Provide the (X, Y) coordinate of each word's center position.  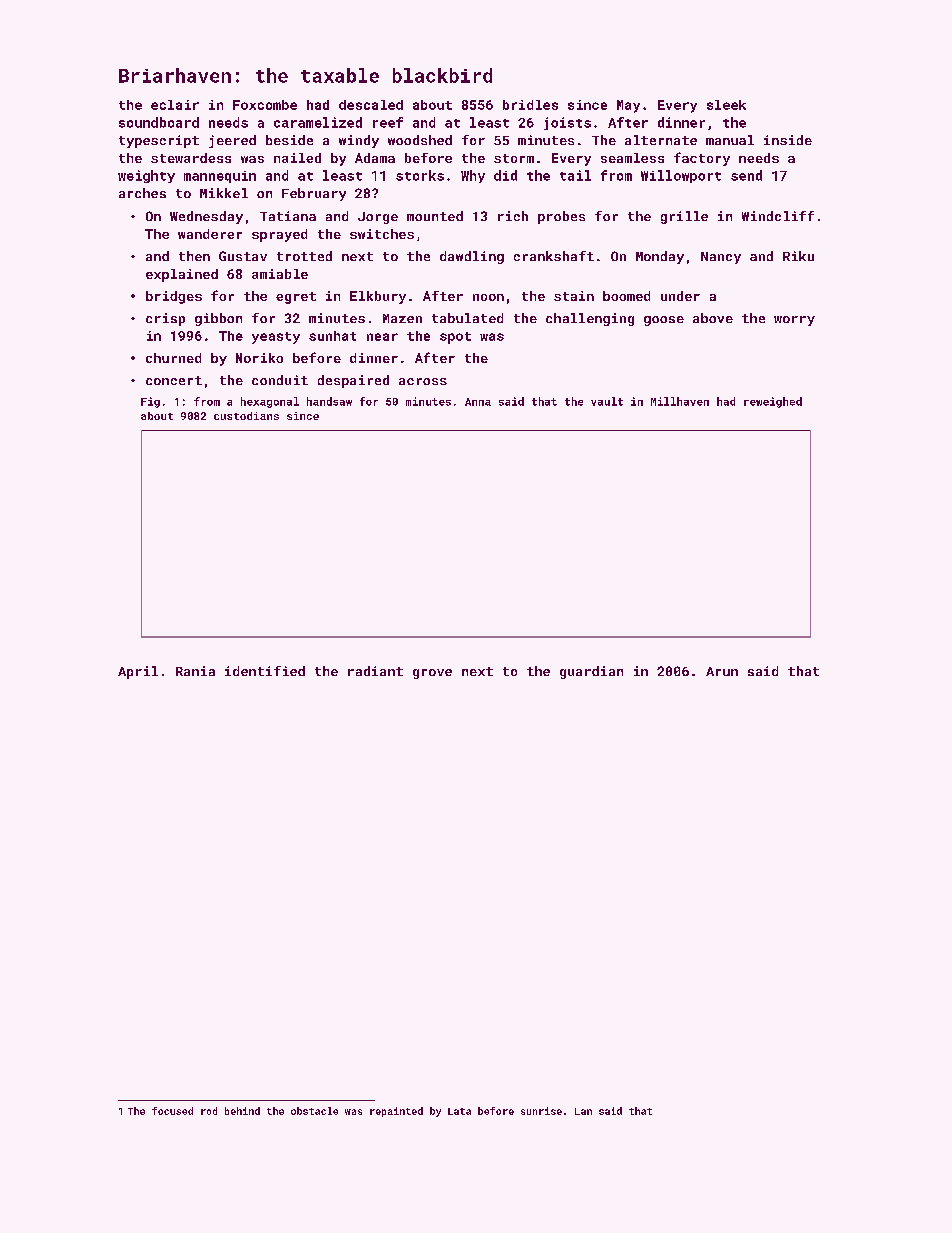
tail (575, 175)
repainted (396, 1112)
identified (265, 671)
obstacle (314, 1111)
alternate (661, 140)
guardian (591, 672)
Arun (722, 671)
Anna (478, 402)
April (138, 672)
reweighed (773, 402)
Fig (150, 402)
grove (432, 674)
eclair (175, 105)
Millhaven (680, 401)
